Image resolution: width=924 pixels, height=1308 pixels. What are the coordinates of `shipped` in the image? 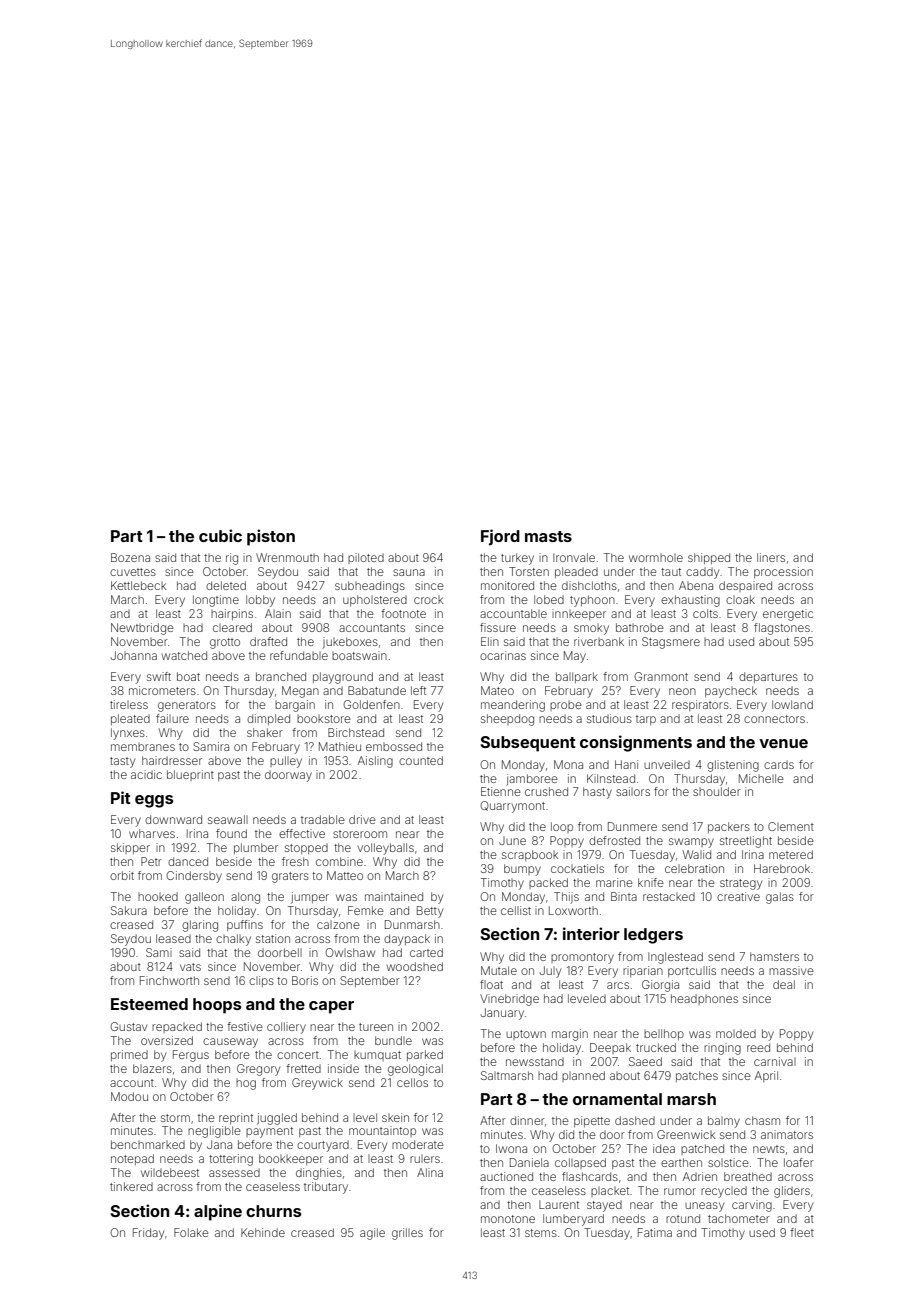 It's located at (709, 558).
